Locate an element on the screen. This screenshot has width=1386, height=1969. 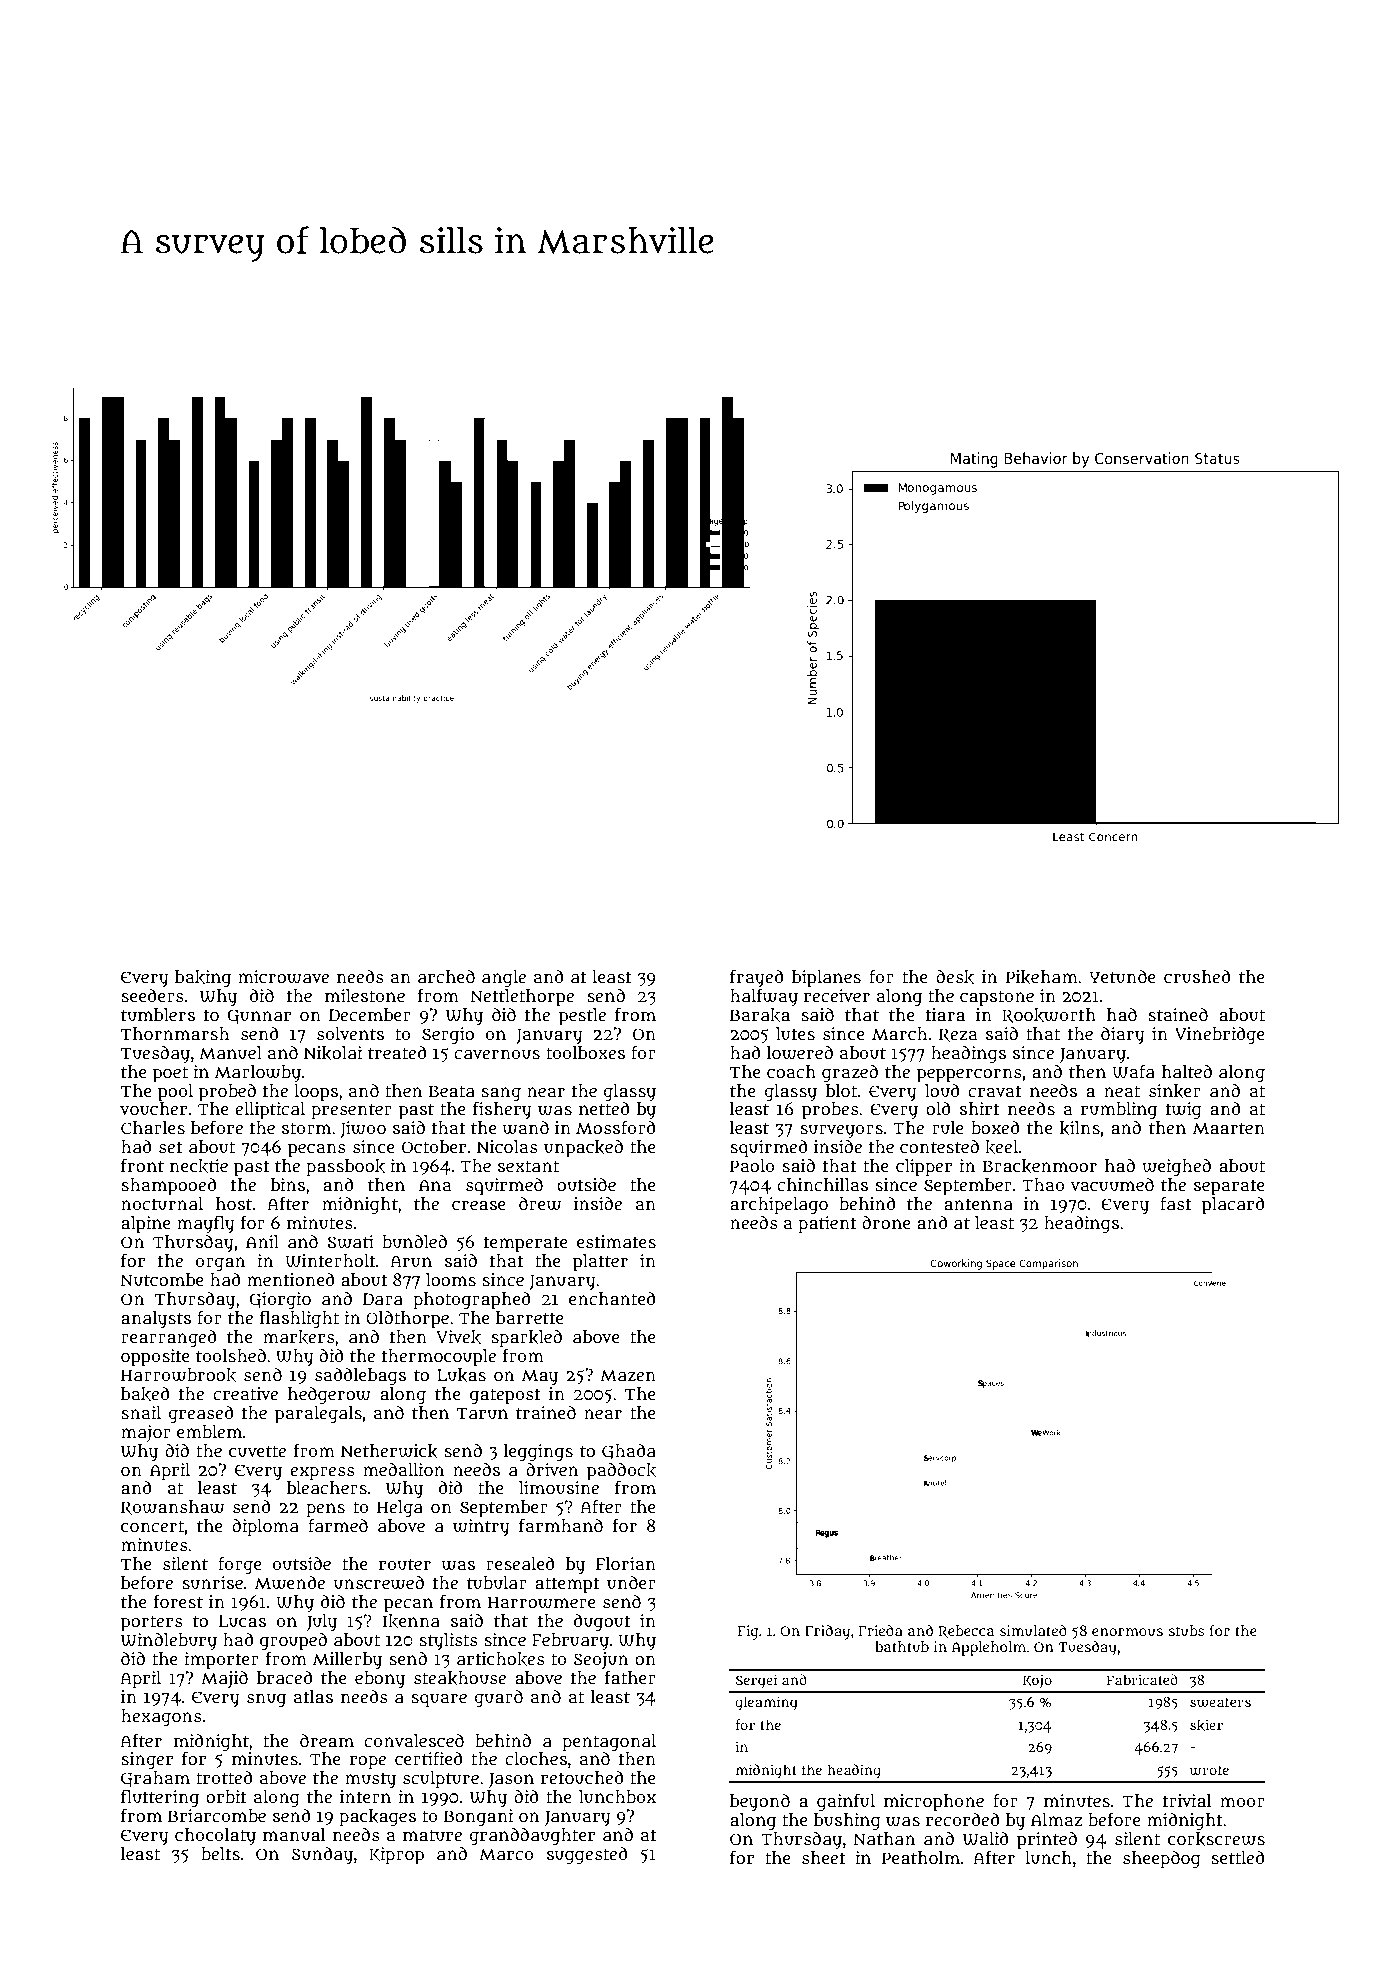
Nettlethorpe is located at coordinates (522, 998).
